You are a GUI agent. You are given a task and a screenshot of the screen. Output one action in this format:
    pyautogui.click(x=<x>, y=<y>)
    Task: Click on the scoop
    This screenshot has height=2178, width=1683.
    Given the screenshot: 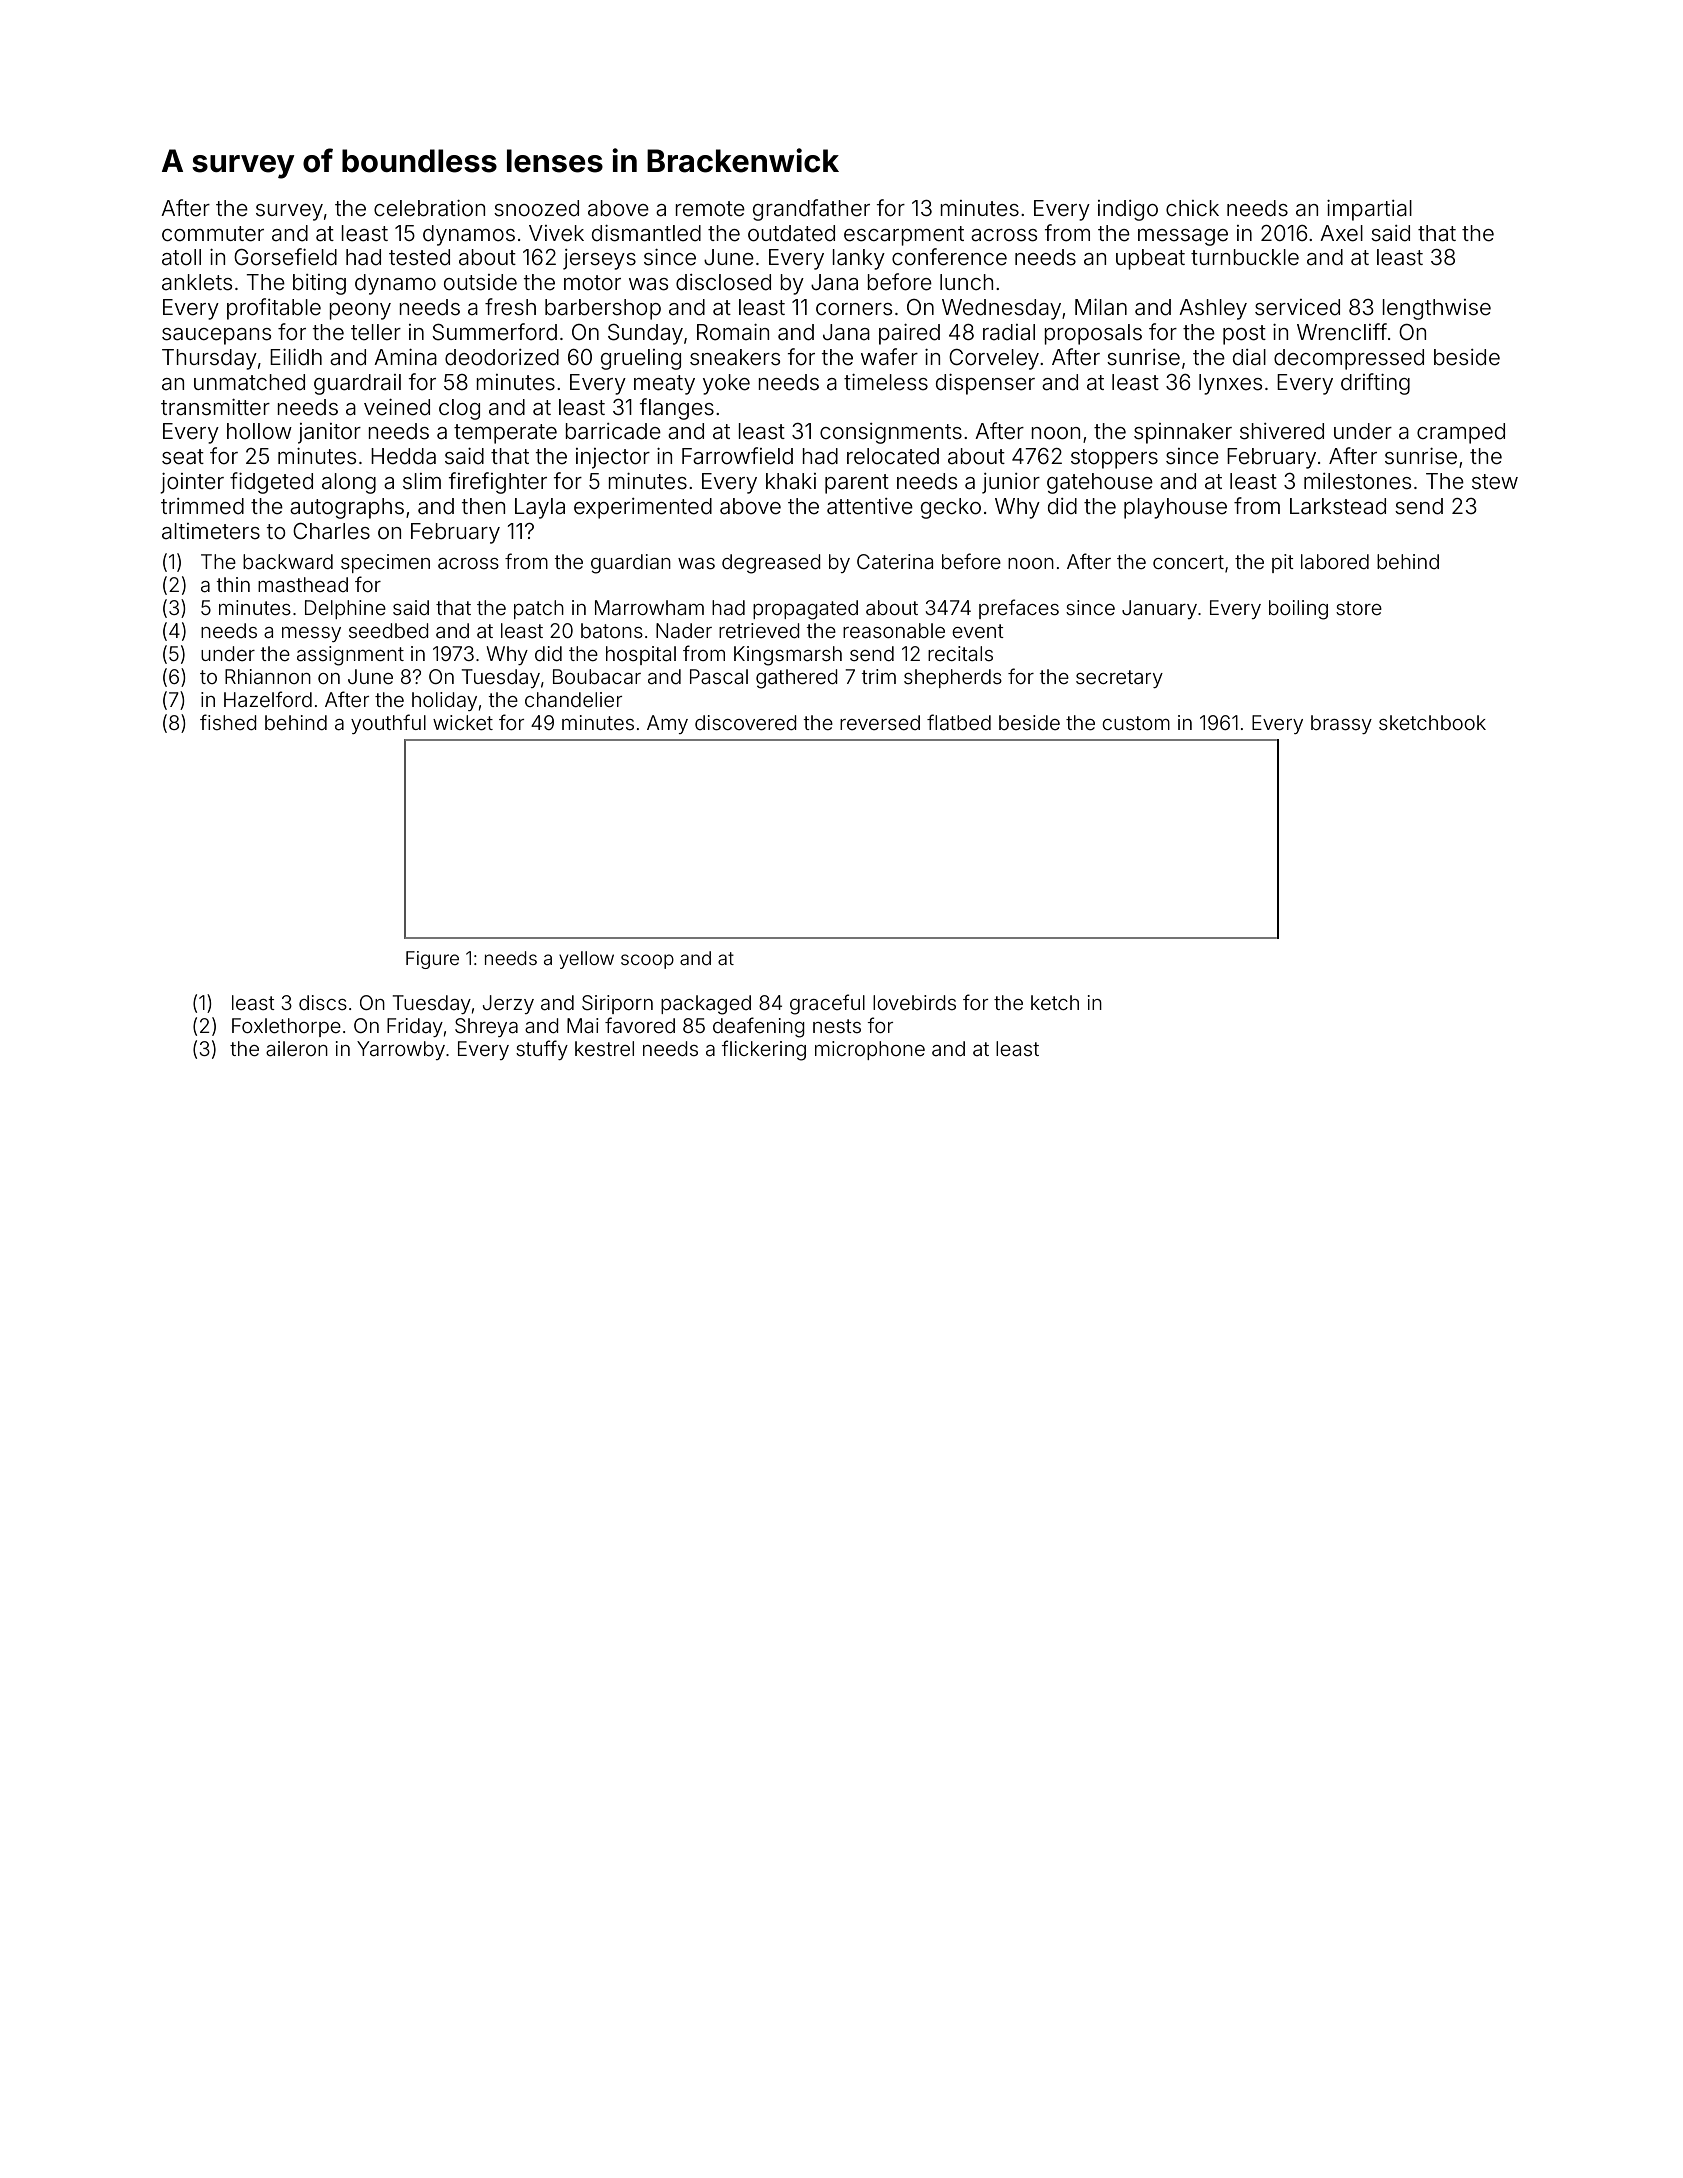 What is the action you would take?
    pyautogui.click(x=647, y=961)
